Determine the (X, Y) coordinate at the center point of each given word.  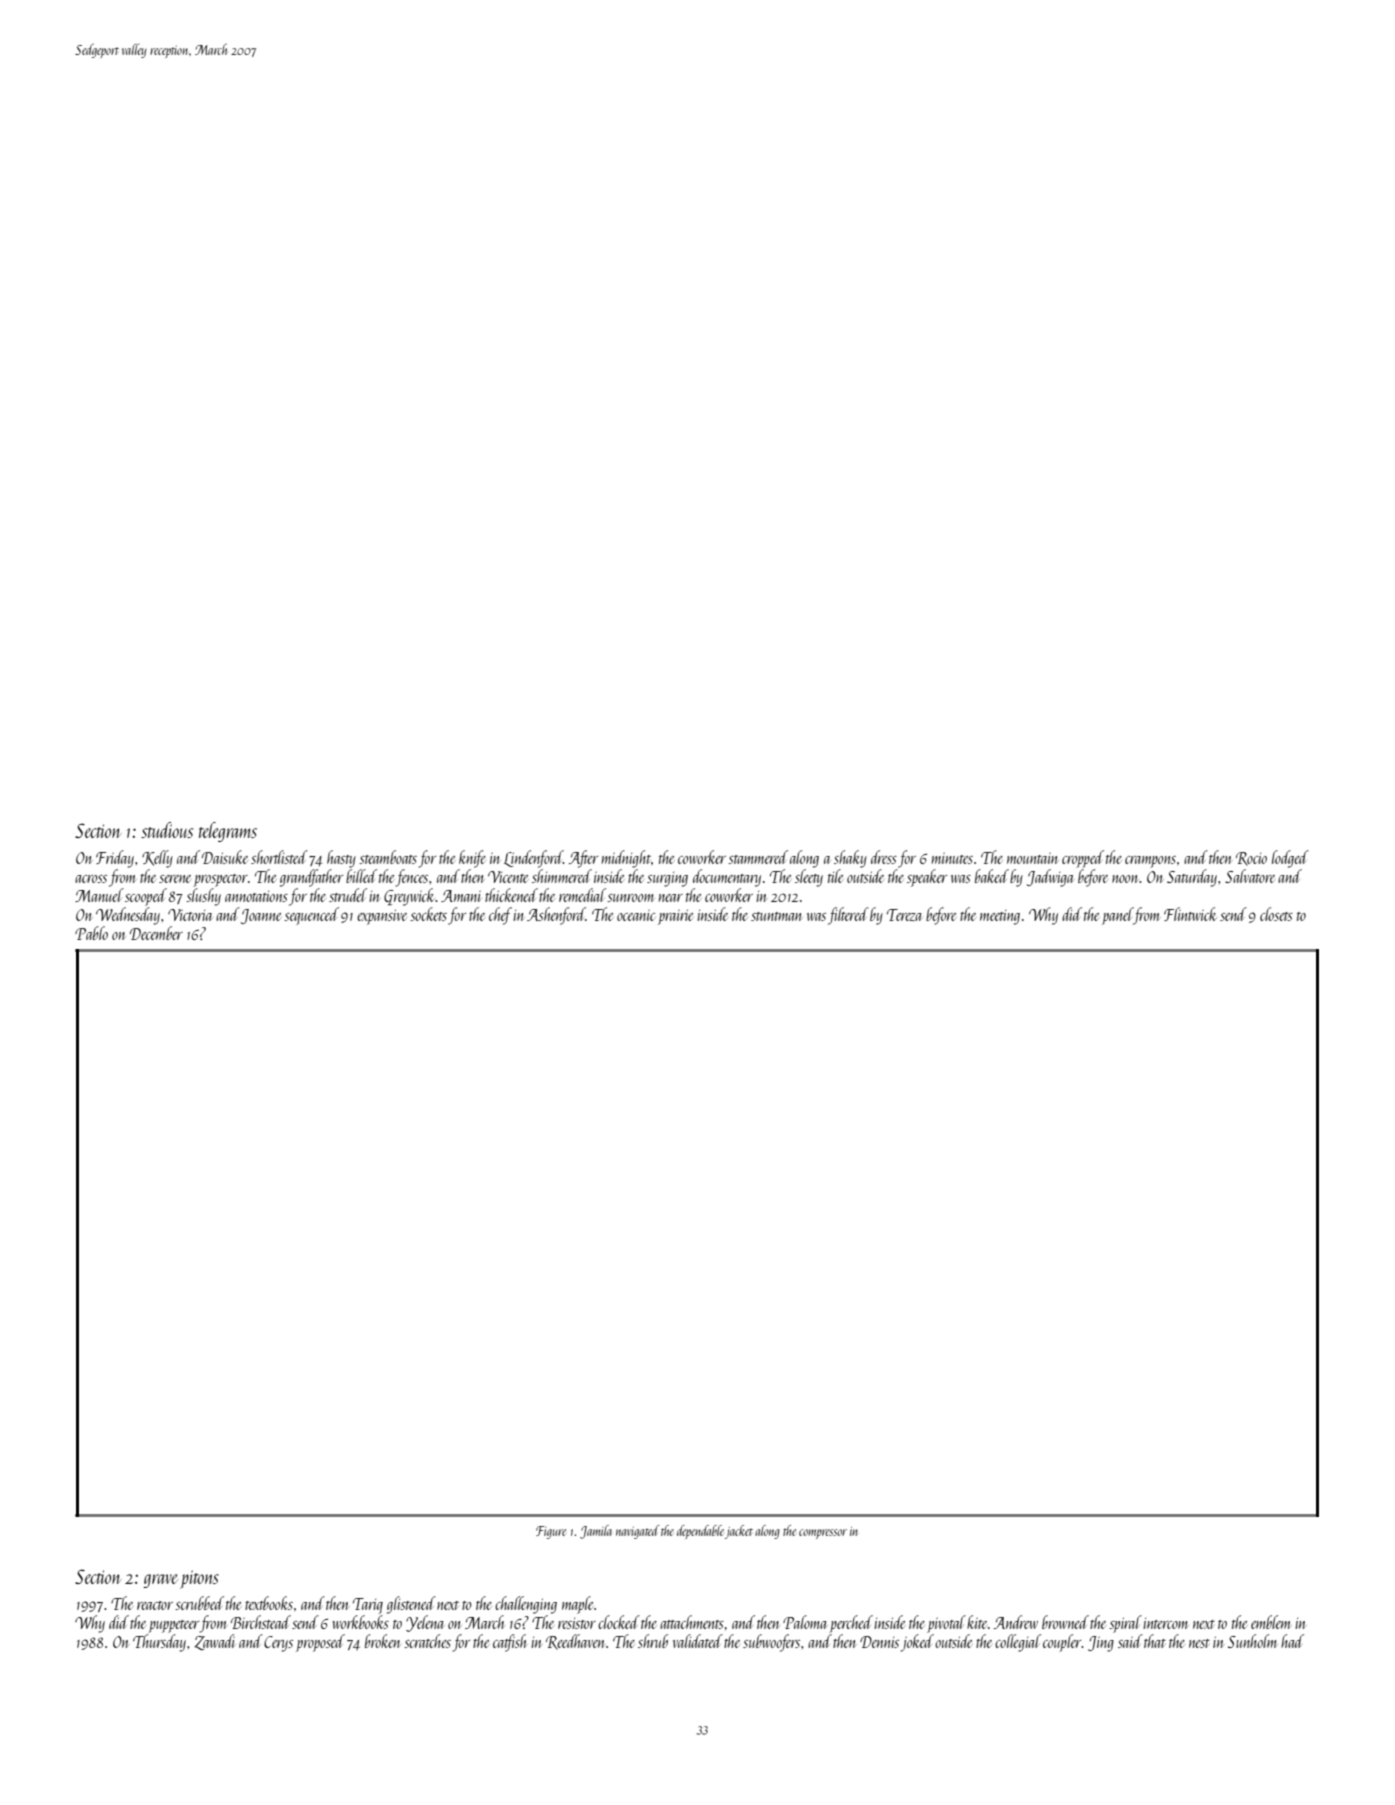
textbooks (269, 1603)
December (156, 933)
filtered (848, 916)
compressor (823, 1534)
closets (1276, 914)
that (1155, 1641)
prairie (675, 917)
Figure (551, 1532)
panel (1118, 916)
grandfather (311, 878)
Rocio (1251, 859)
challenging (526, 1605)
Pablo (91, 933)
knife (472, 859)
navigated (638, 1532)
